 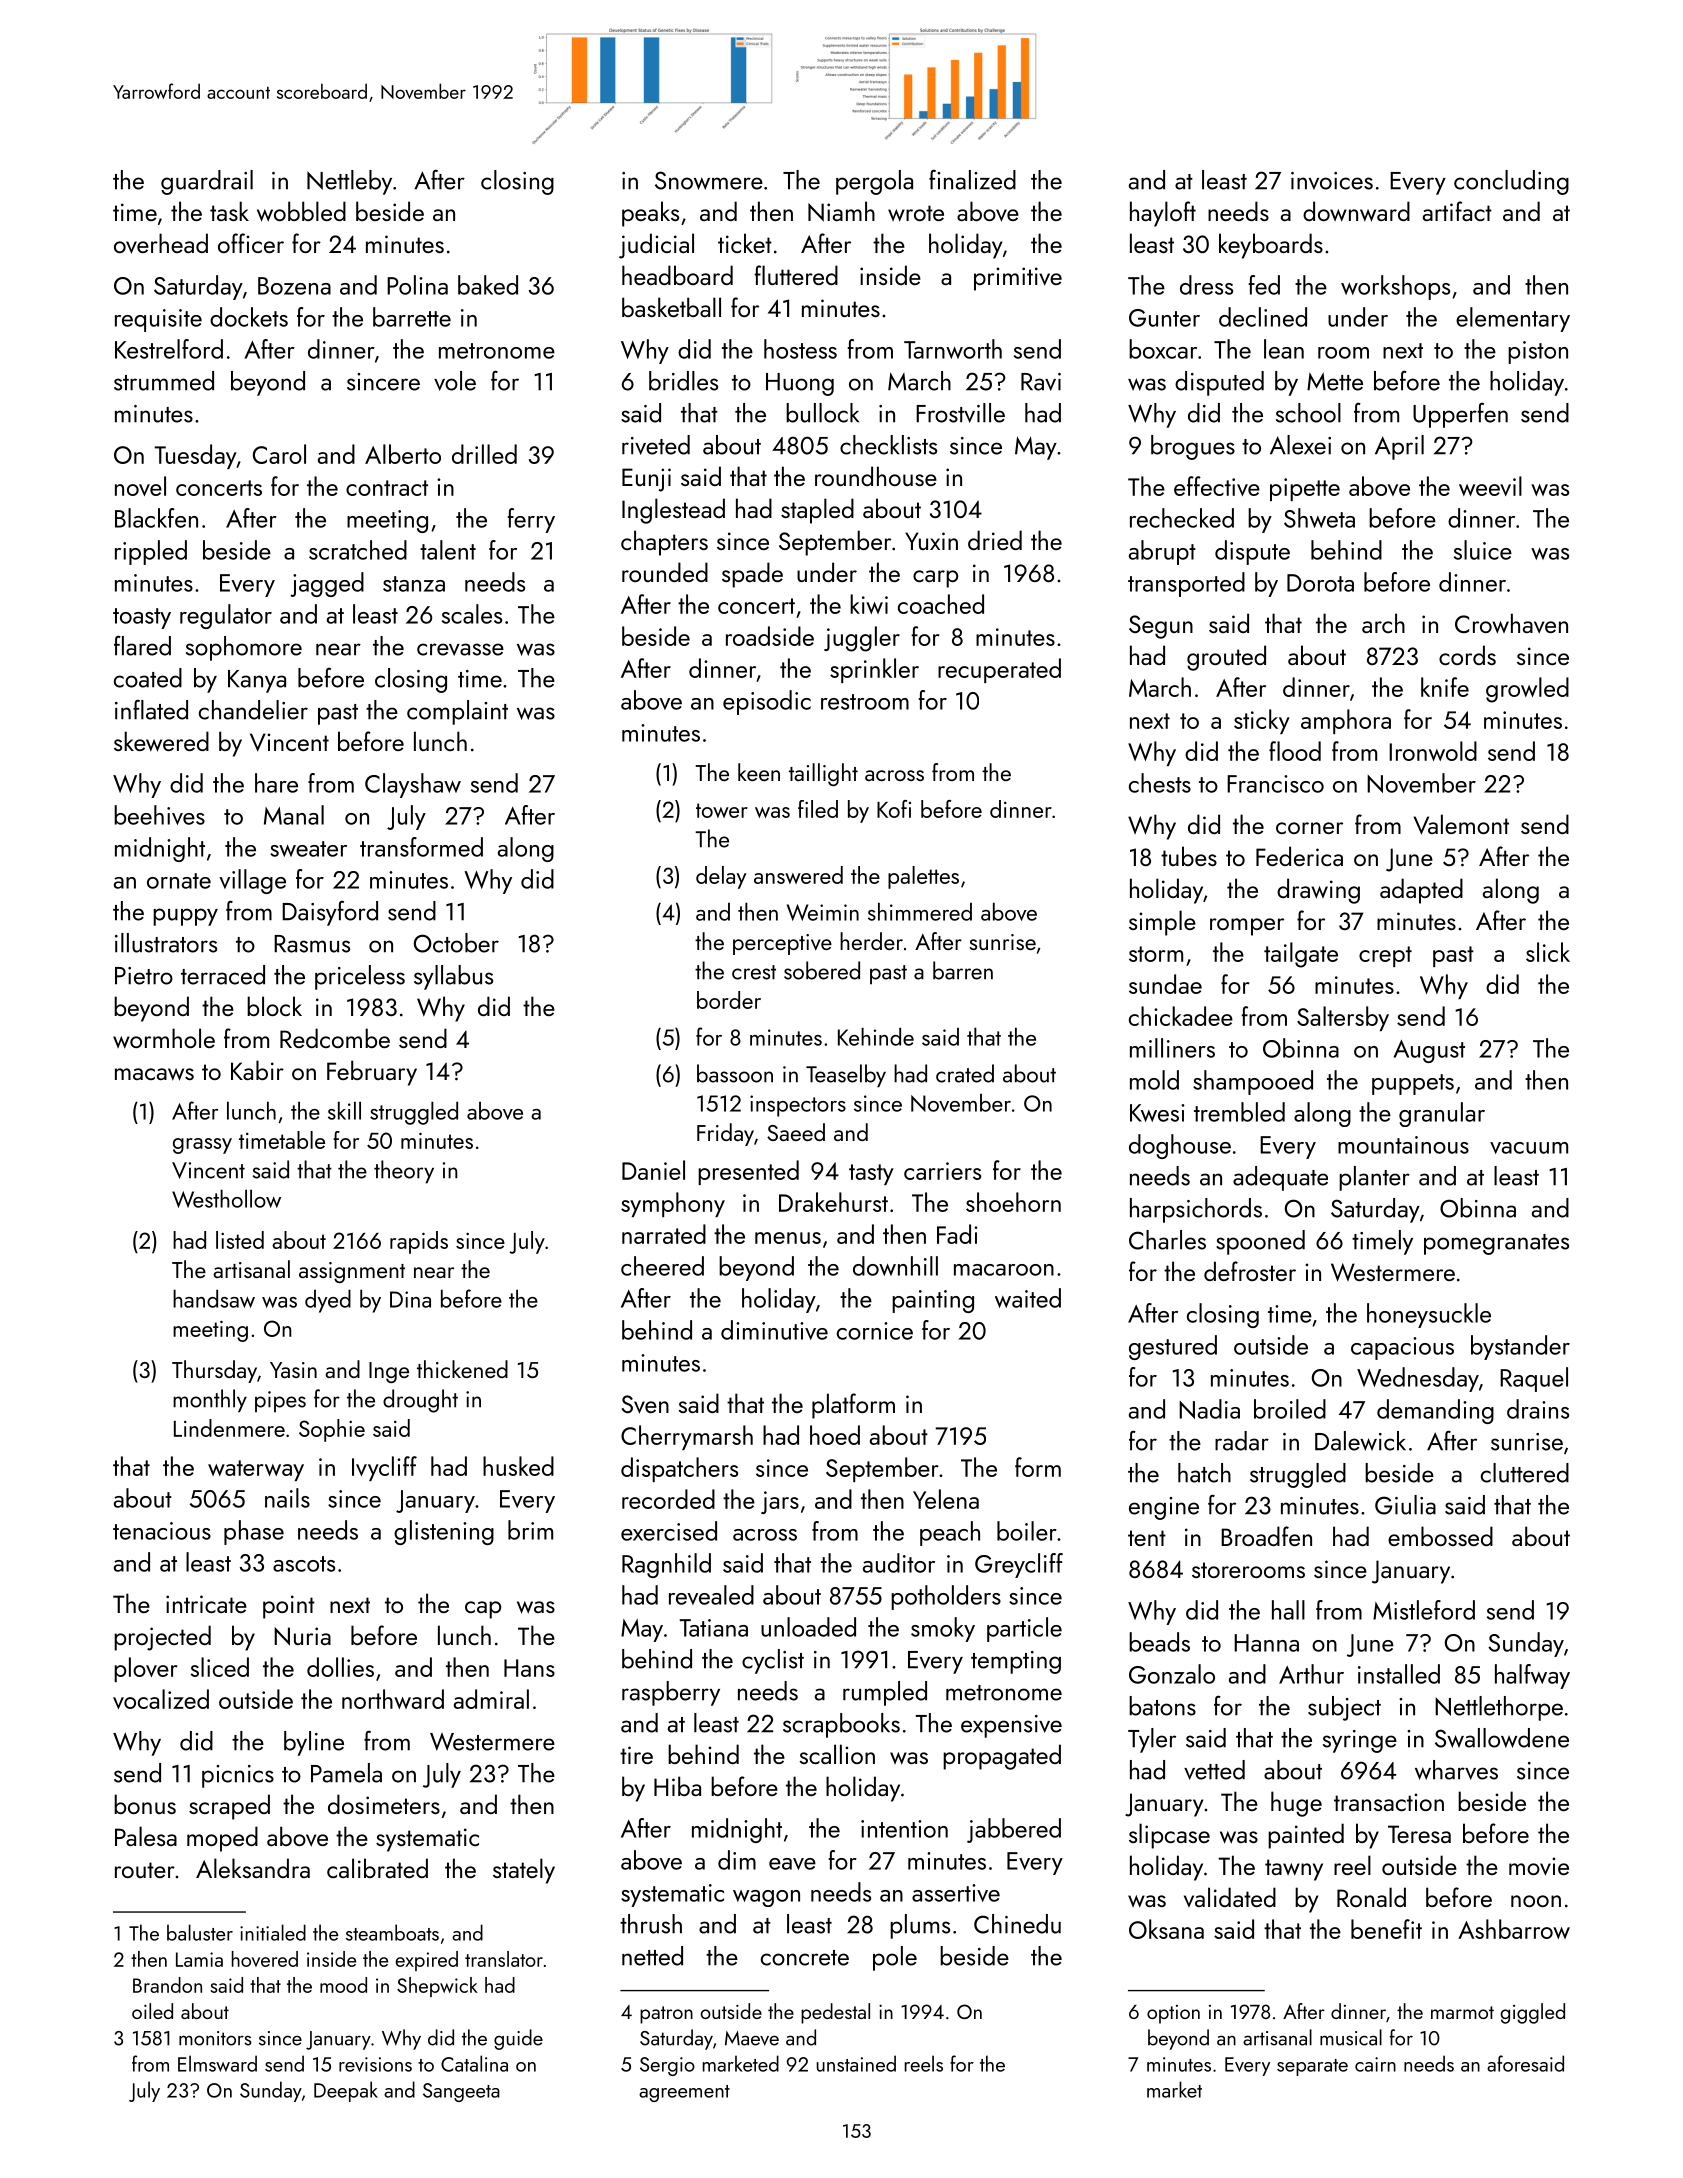 What do you see at coordinates (335, 1038) in the document?
I see `Redcombe` at bounding box center [335, 1038].
